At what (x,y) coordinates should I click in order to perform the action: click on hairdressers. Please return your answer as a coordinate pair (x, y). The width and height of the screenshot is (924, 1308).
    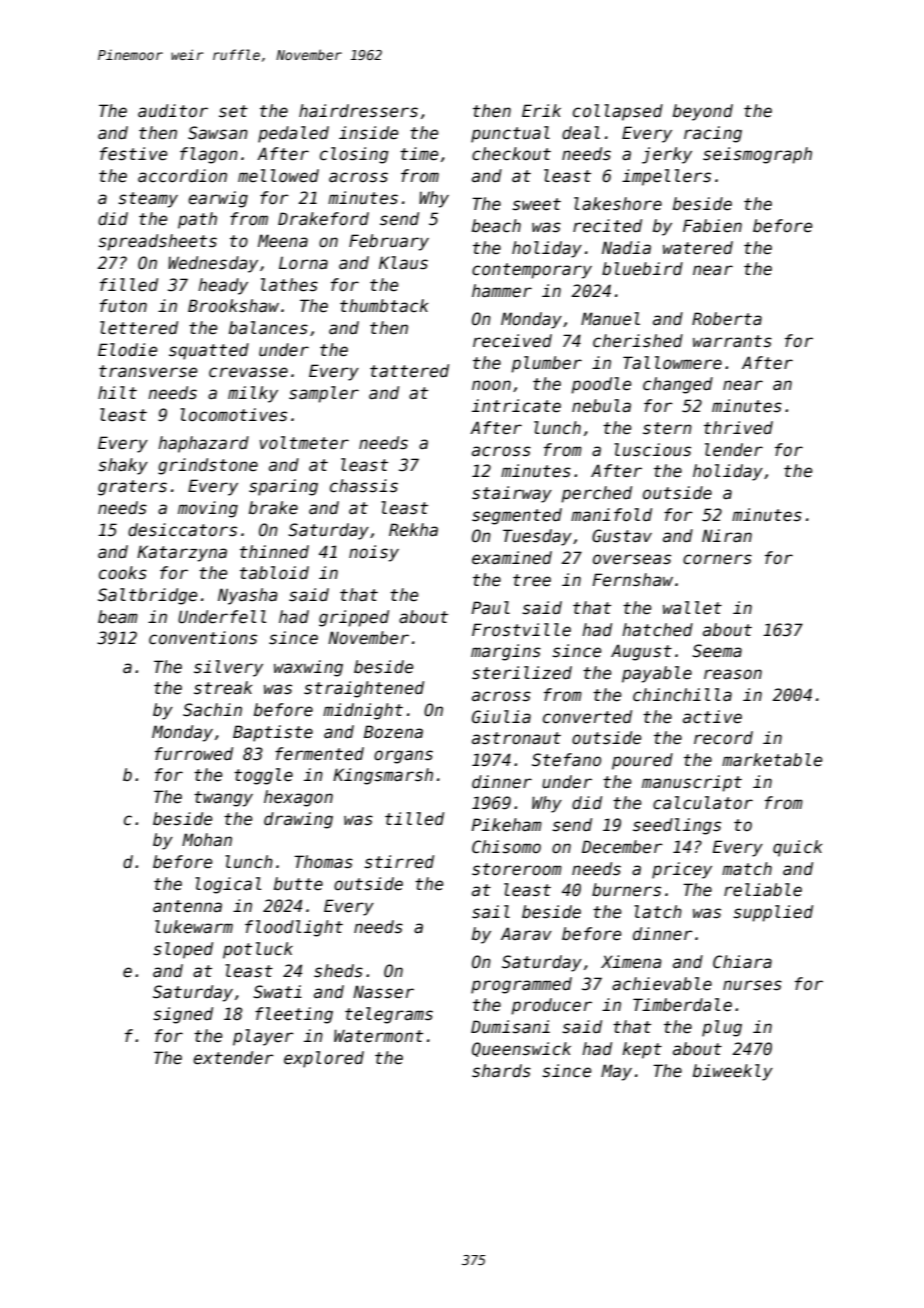
    Looking at the image, I should click on (358, 111).
